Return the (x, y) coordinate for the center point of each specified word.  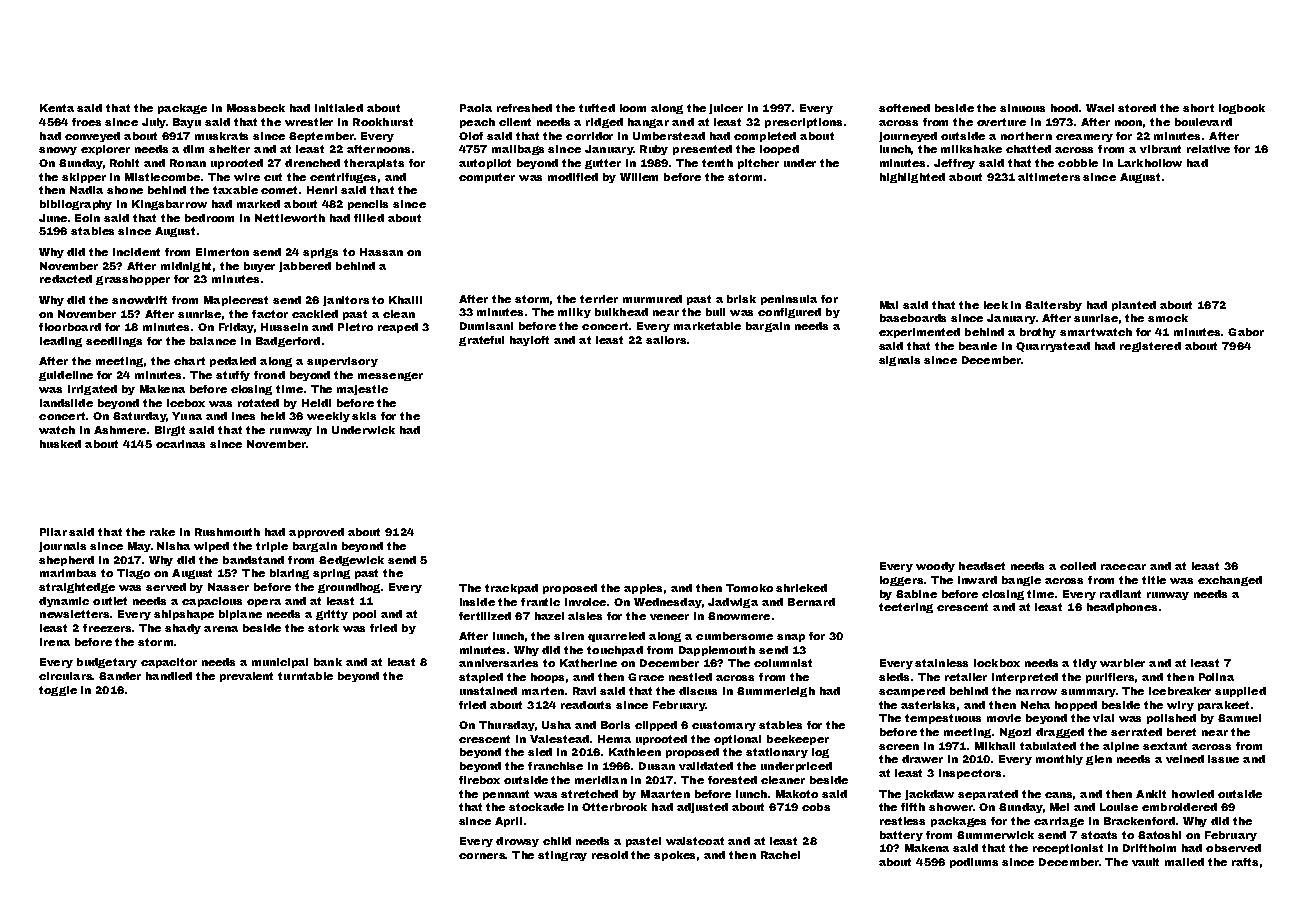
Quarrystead (1053, 347)
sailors (666, 340)
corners (482, 856)
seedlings (114, 342)
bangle (1021, 581)
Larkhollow (1150, 163)
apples (643, 589)
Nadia (86, 190)
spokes (674, 856)
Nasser (228, 587)
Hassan (381, 252)
